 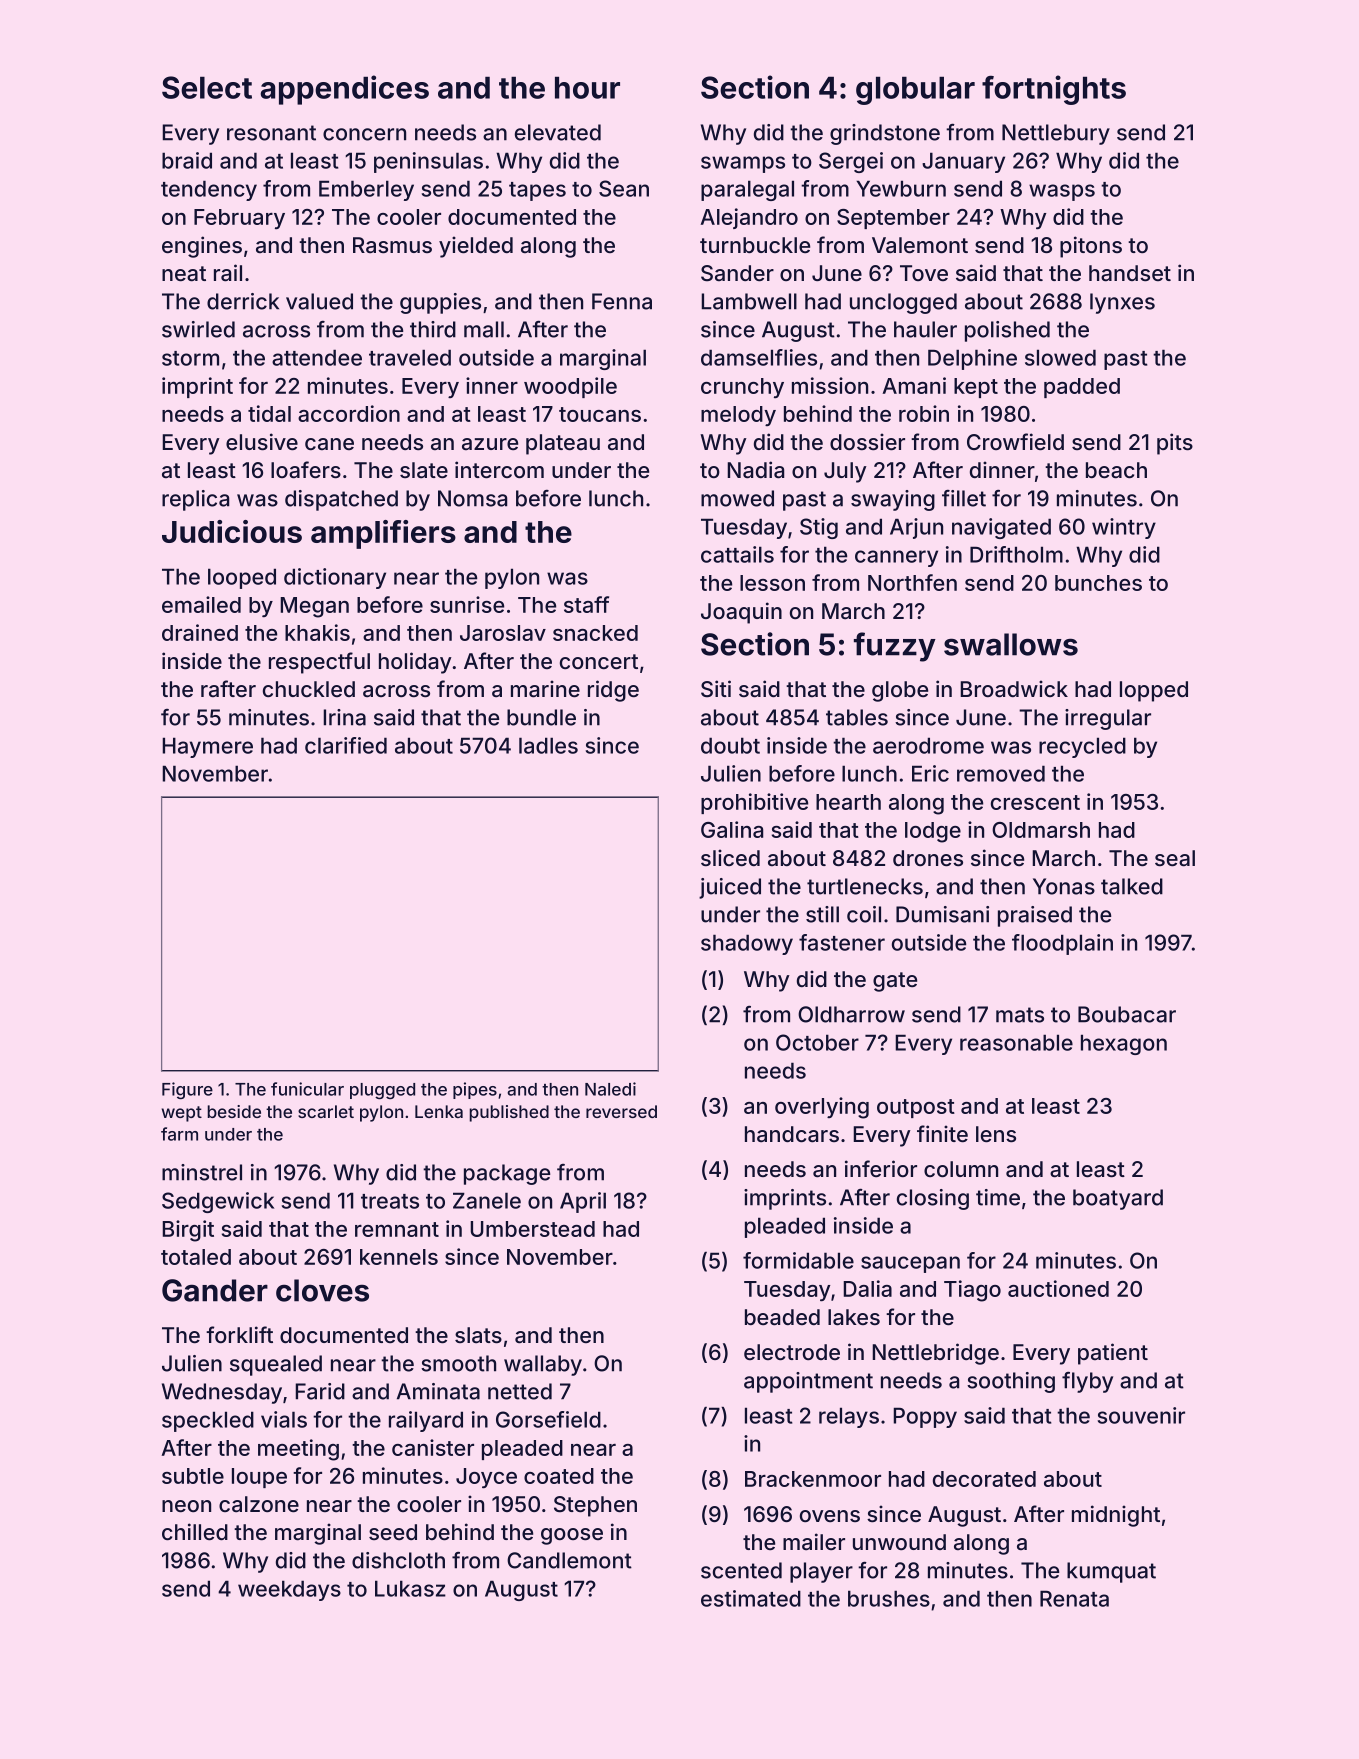 What do you see at coordinates (1175, 858) in the screenshot?
I see `seal` at bounding box center [1175, 858].
